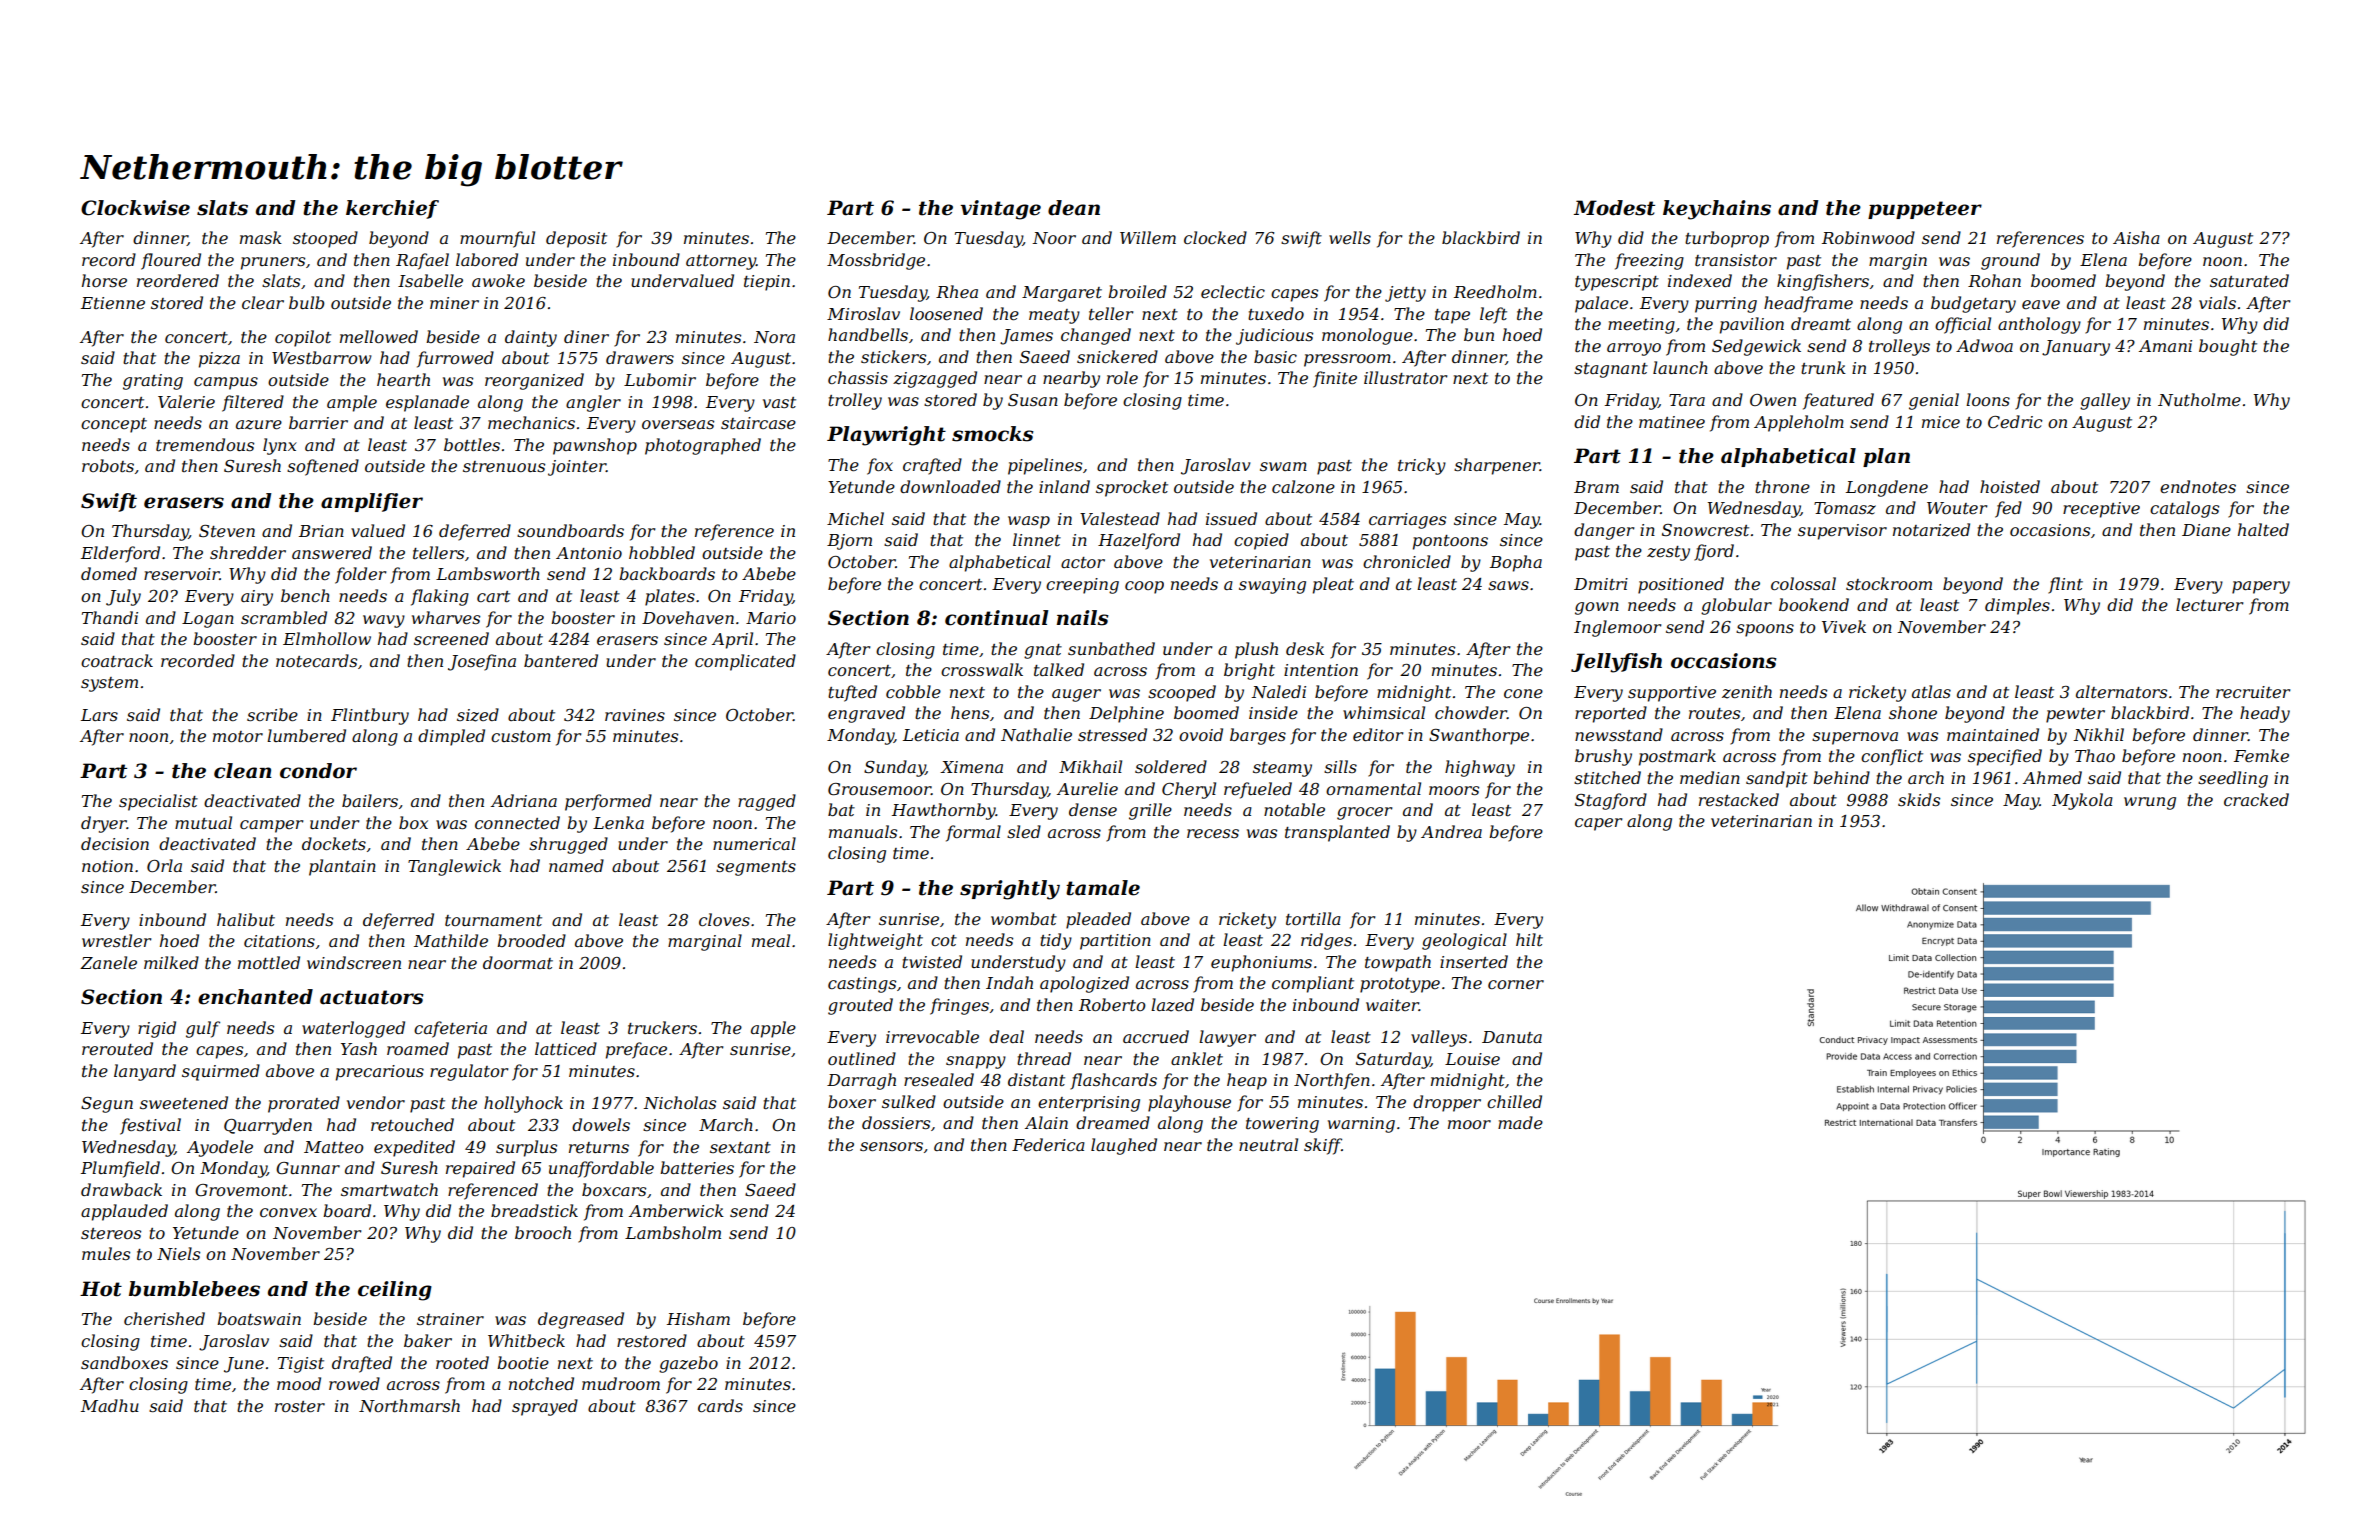 The height and width of the screenshot is (1534, 2371). I want to click on distant, so click(1036, 1079).
